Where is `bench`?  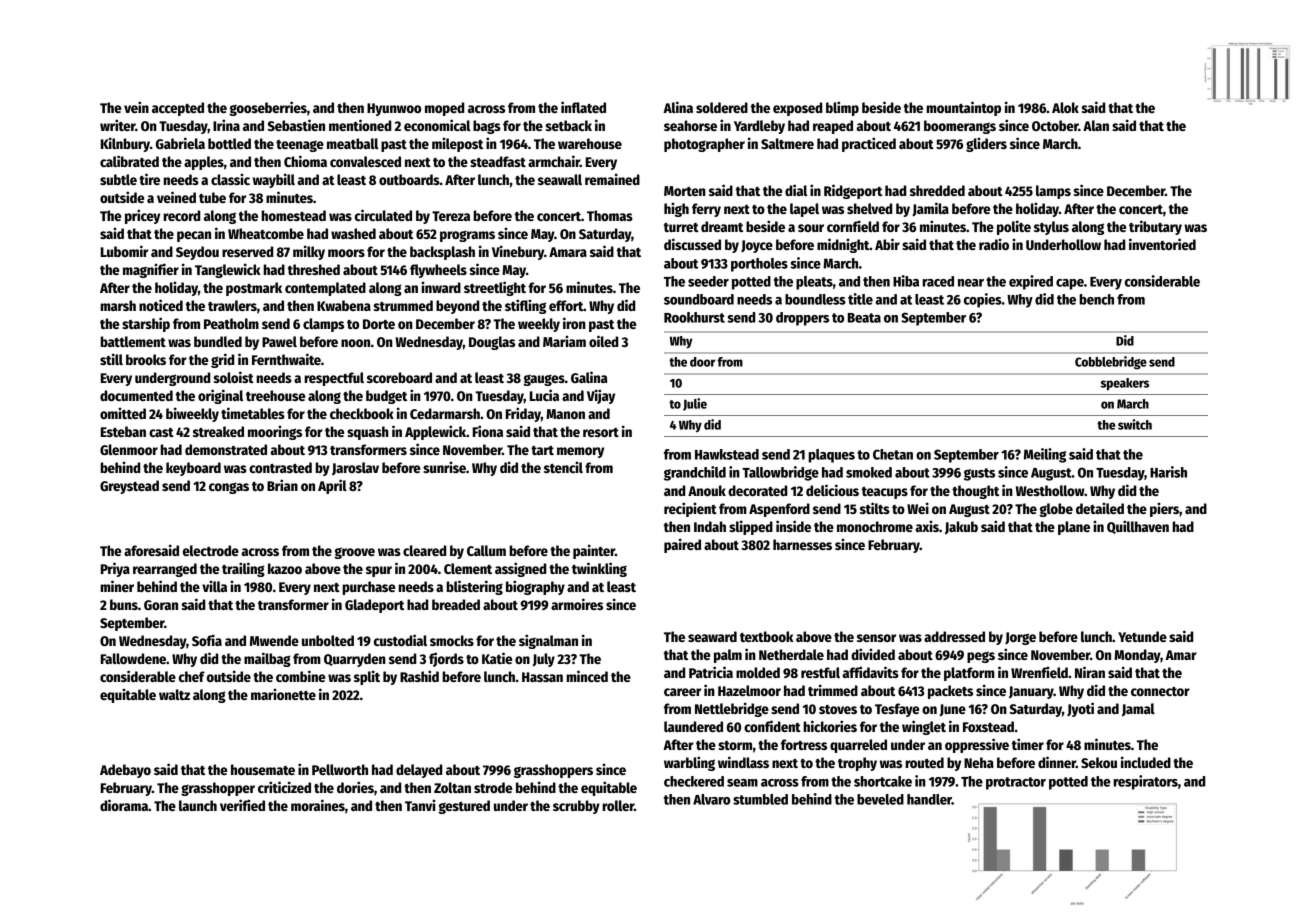 bench is located at coordinates (1097, 299).
